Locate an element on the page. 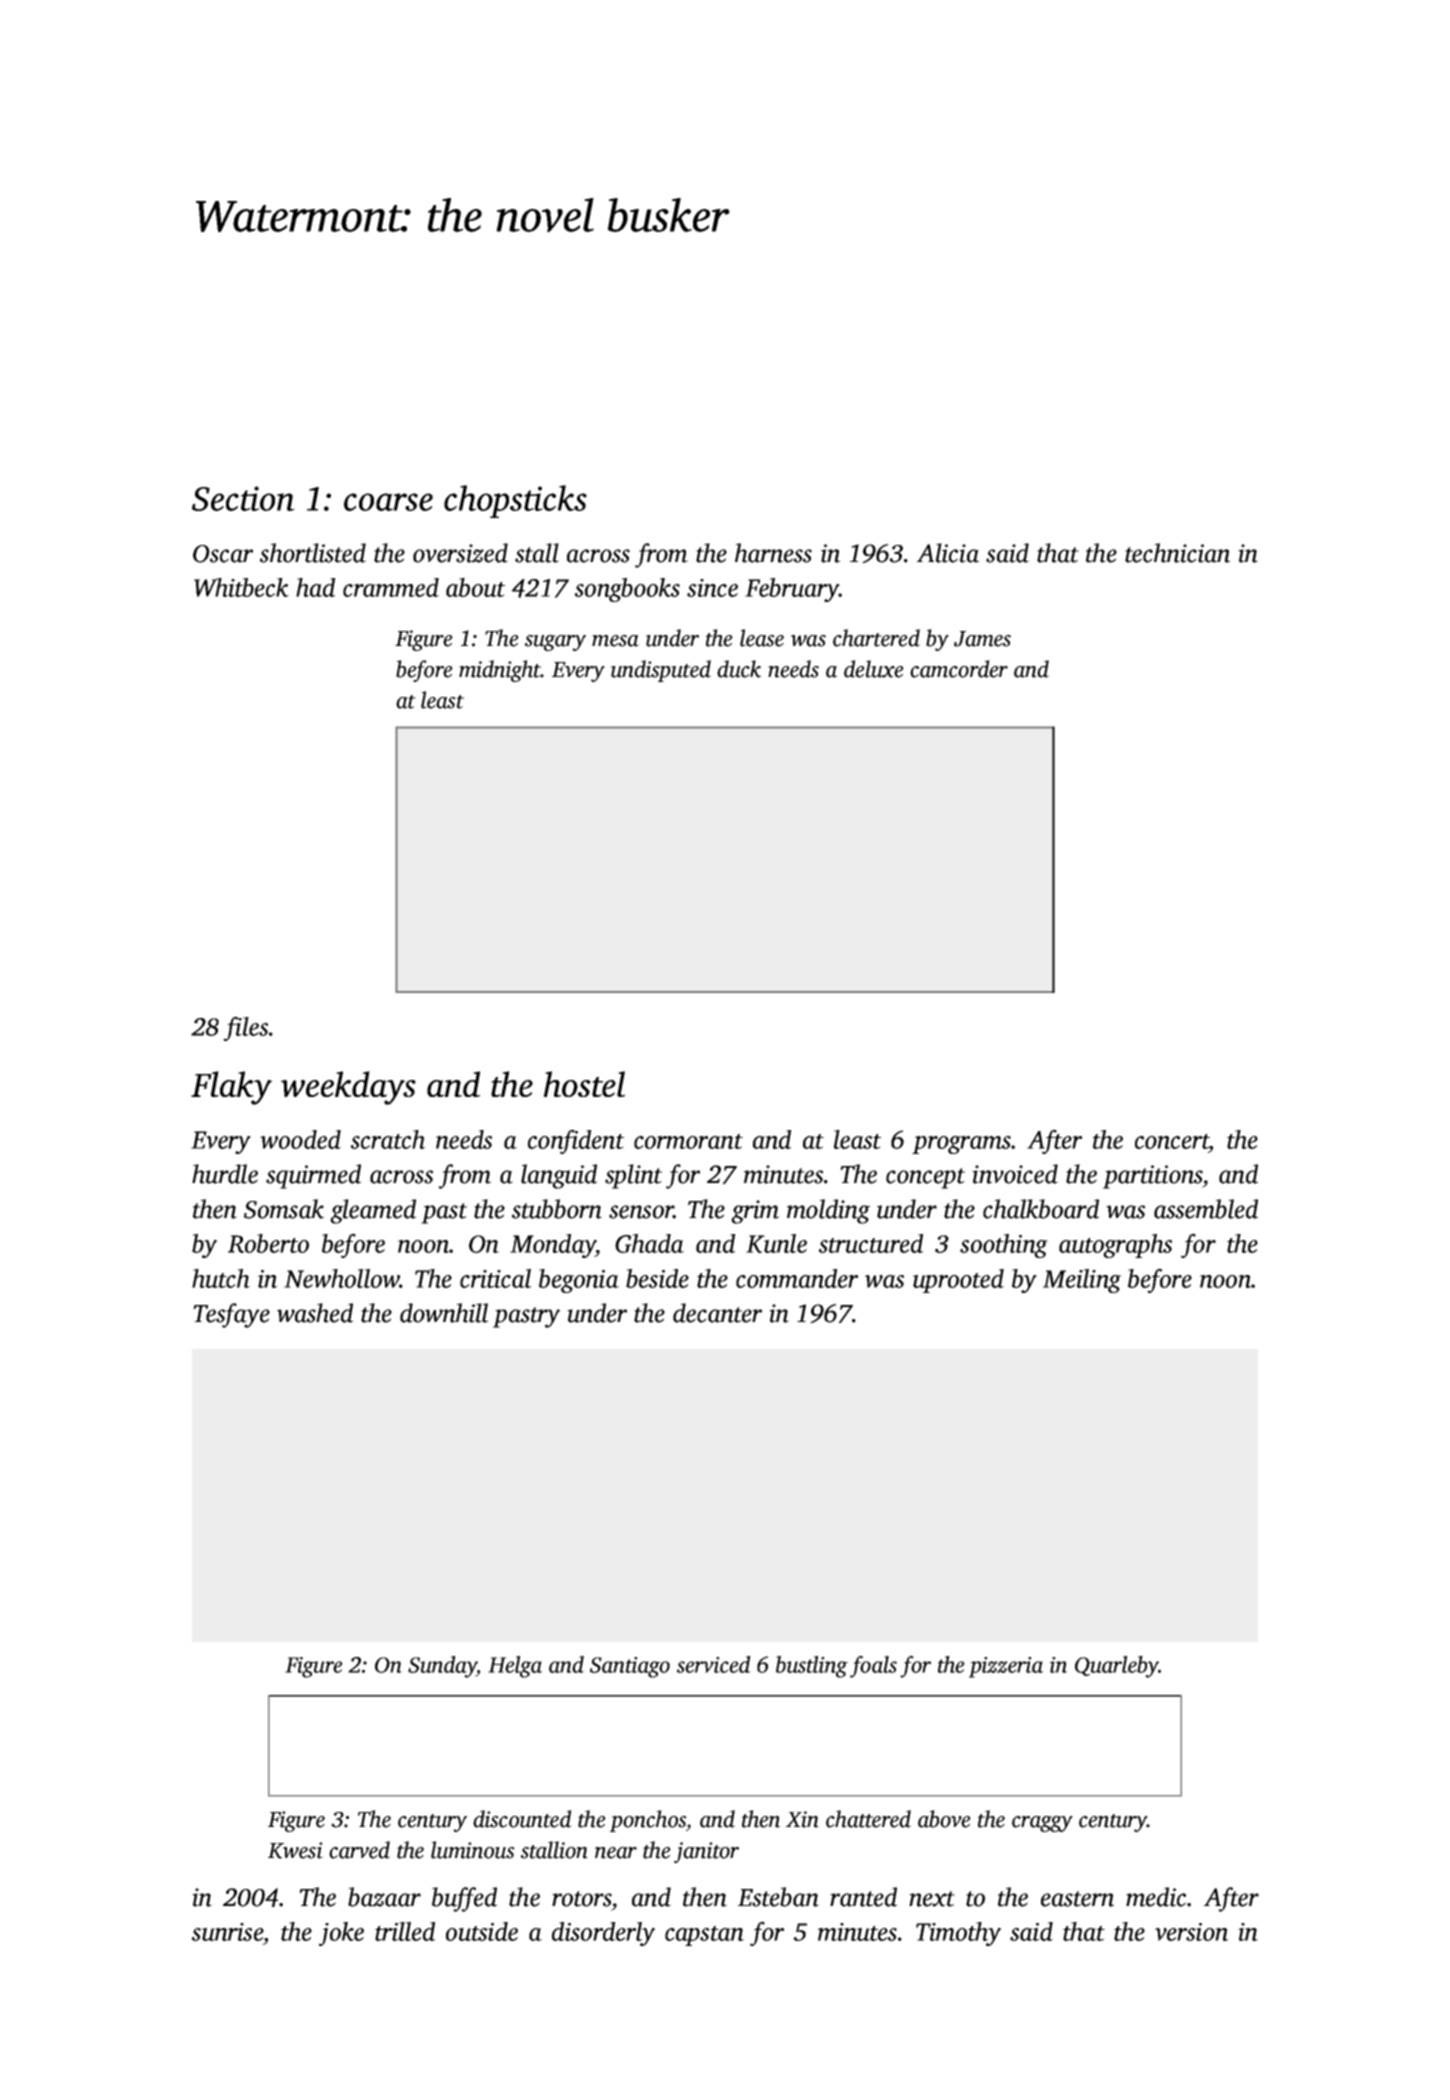 This image has height=2100, width=1450. version is located at coordinates (1191, 1932).
